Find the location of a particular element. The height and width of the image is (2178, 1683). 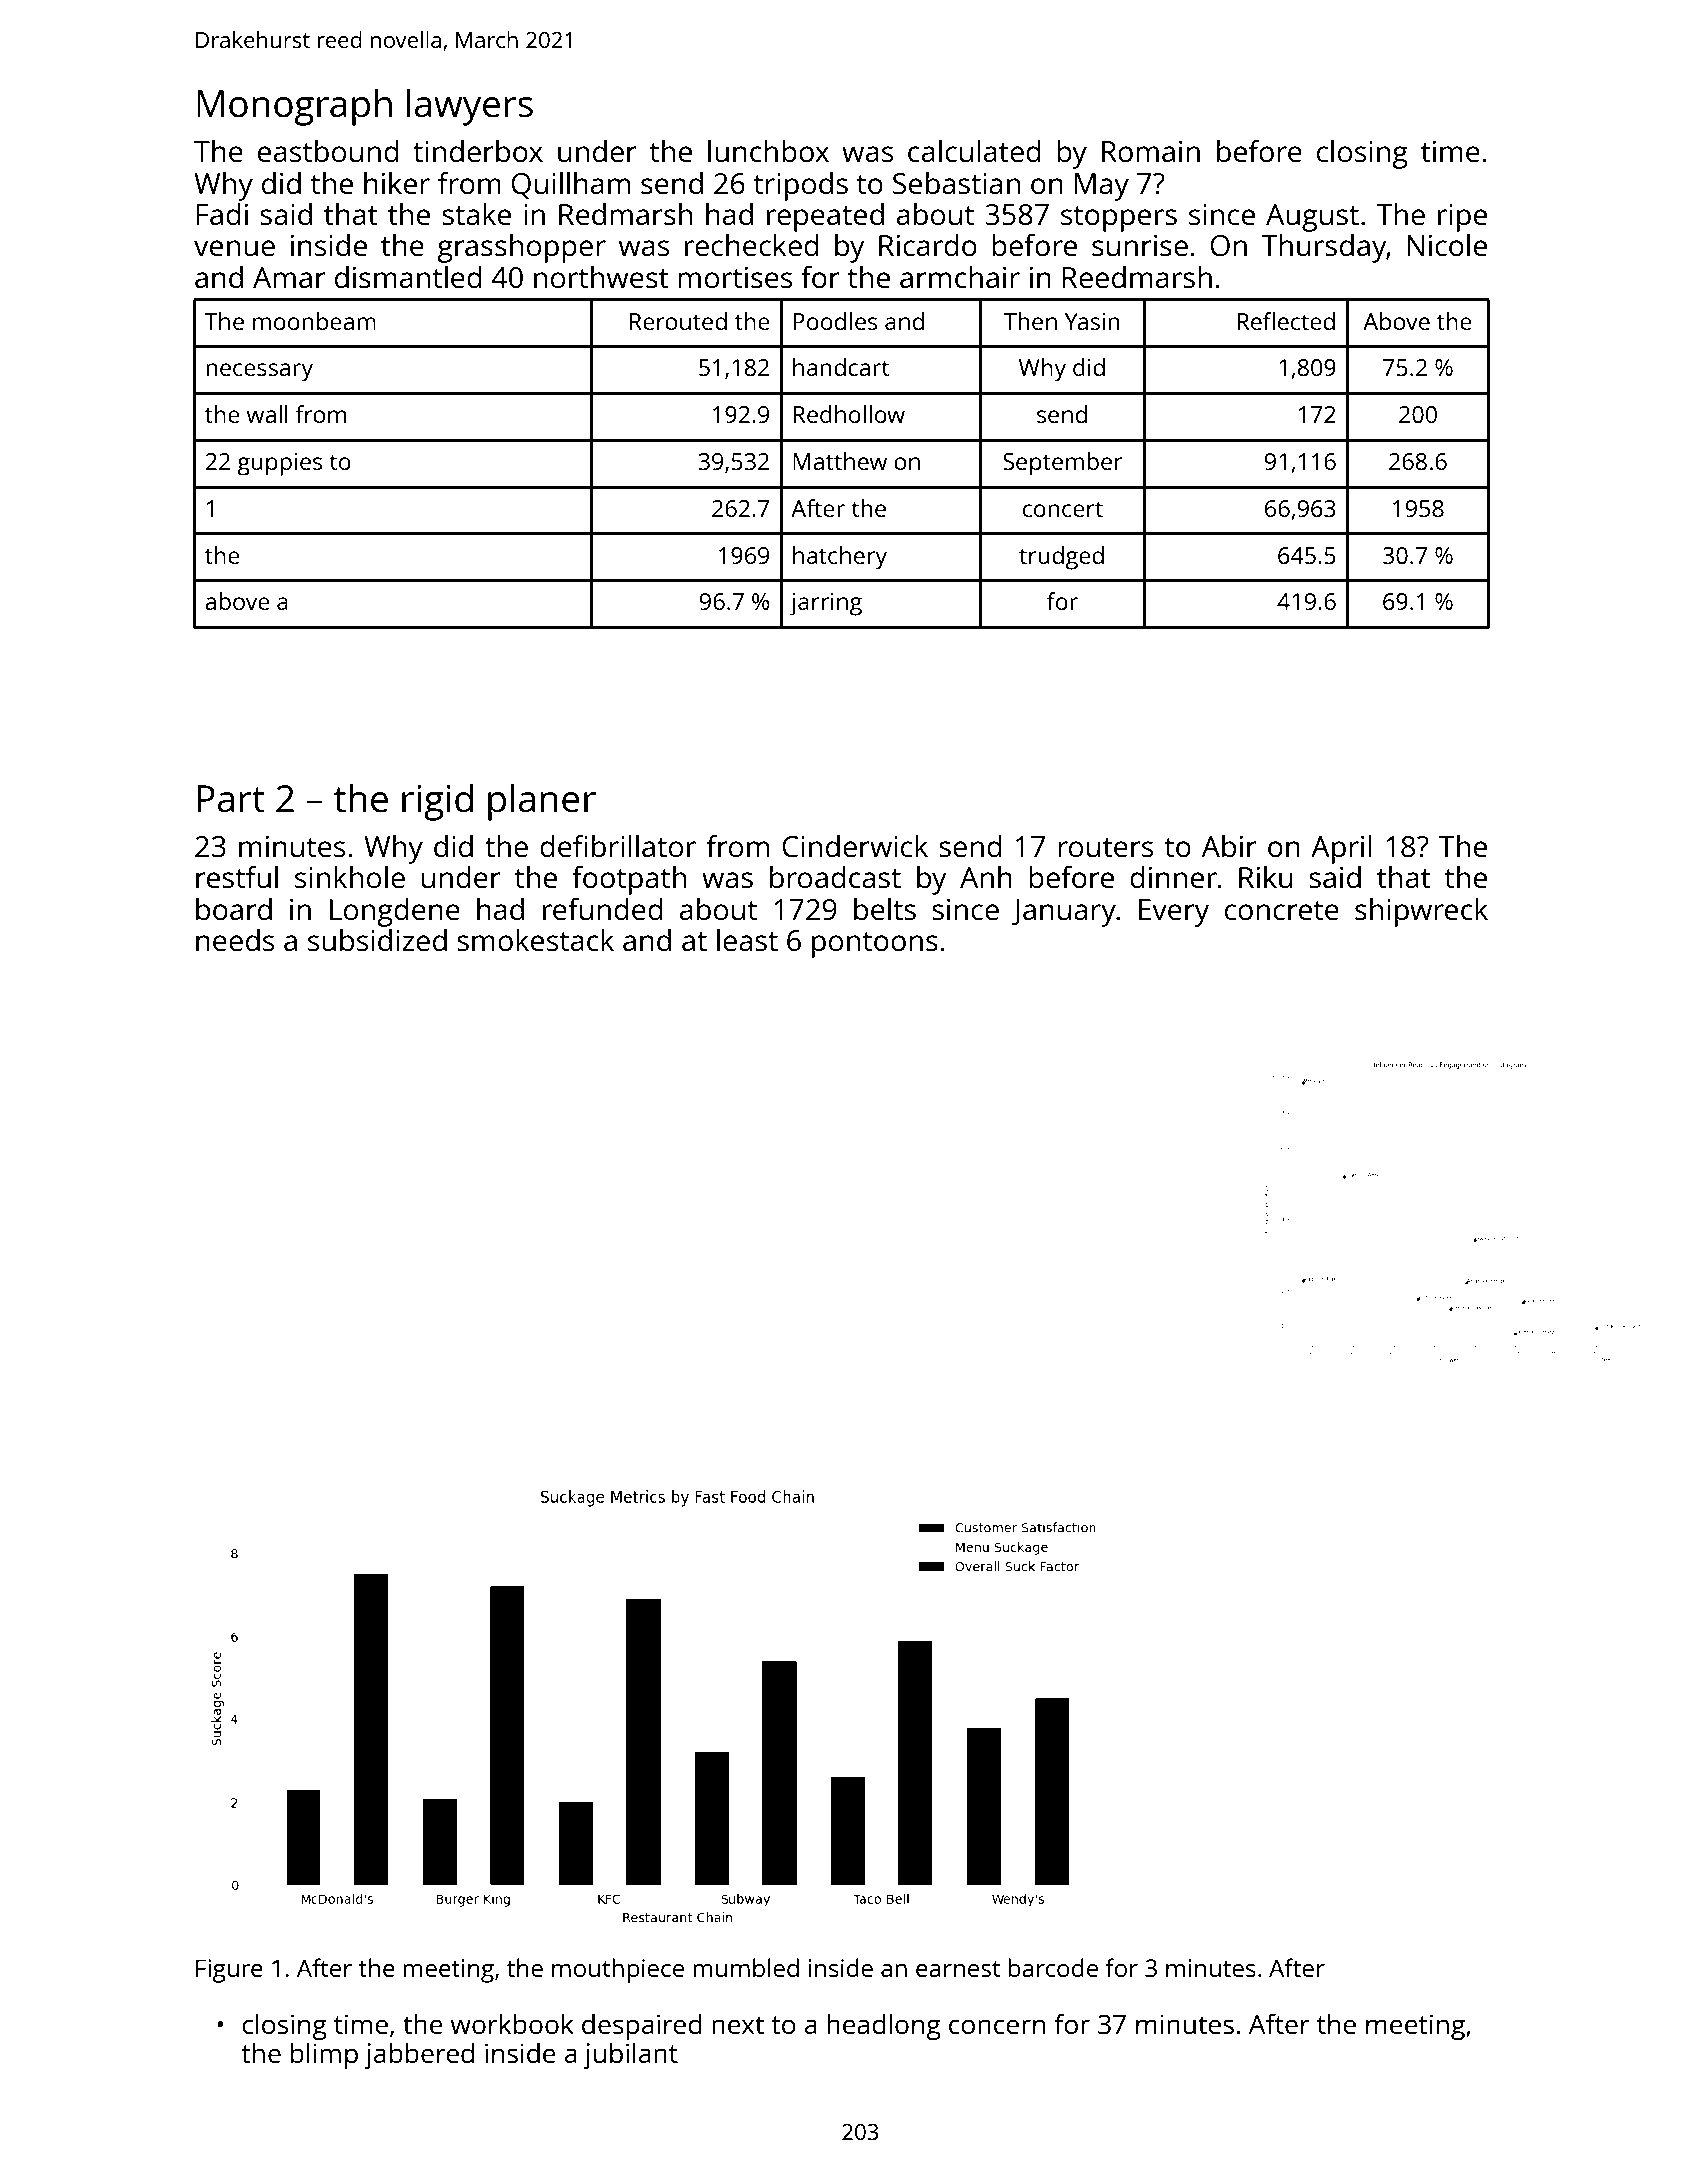

Anh is located at coordinates (986, 877).
